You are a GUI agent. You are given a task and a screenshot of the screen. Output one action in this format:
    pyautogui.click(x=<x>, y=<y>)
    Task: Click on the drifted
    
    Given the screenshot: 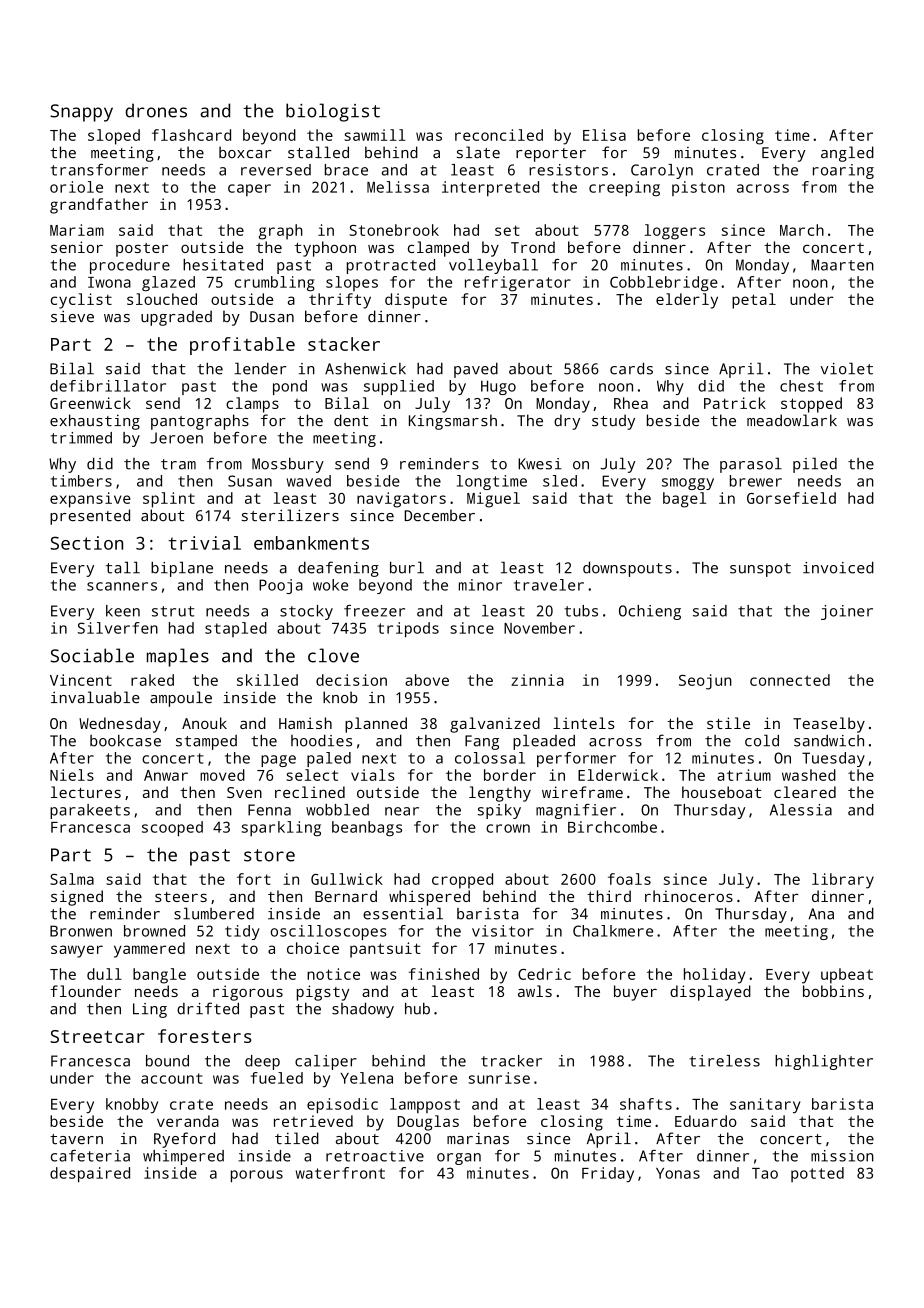 What is the action you would take?
    pyautogui.click(x=208, y=1008)
